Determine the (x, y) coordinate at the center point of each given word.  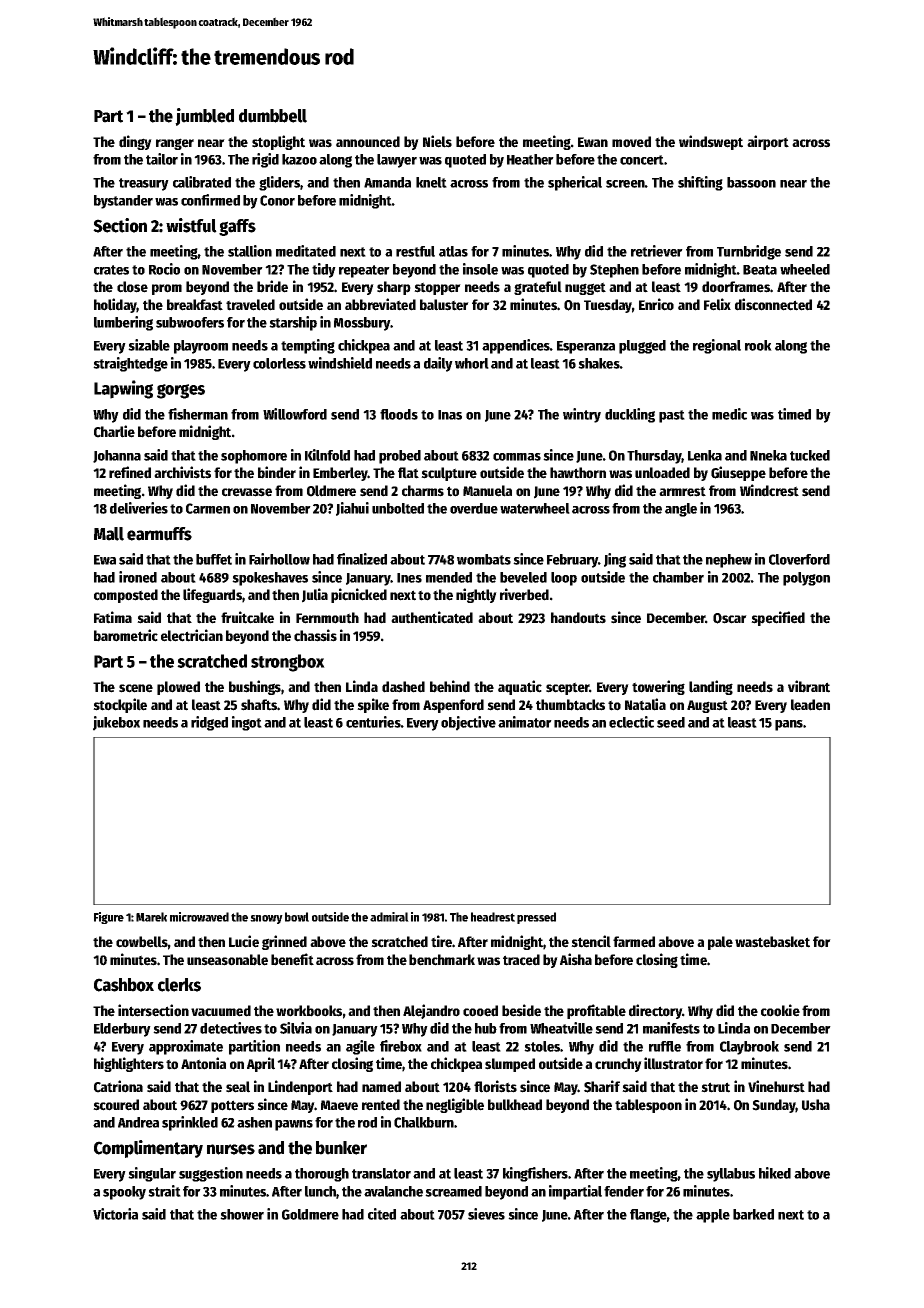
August (707, 706)
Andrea (138, 1122)
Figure (109, 918)
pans (789, 725)
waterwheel (535, 508)
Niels (437, 141)
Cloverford (799, 559)
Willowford (295, 414)
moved (631, 142)
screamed (453, 1191)
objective (468, 723)
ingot (247, 723)
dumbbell (273, 116)
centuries (373, 722)
